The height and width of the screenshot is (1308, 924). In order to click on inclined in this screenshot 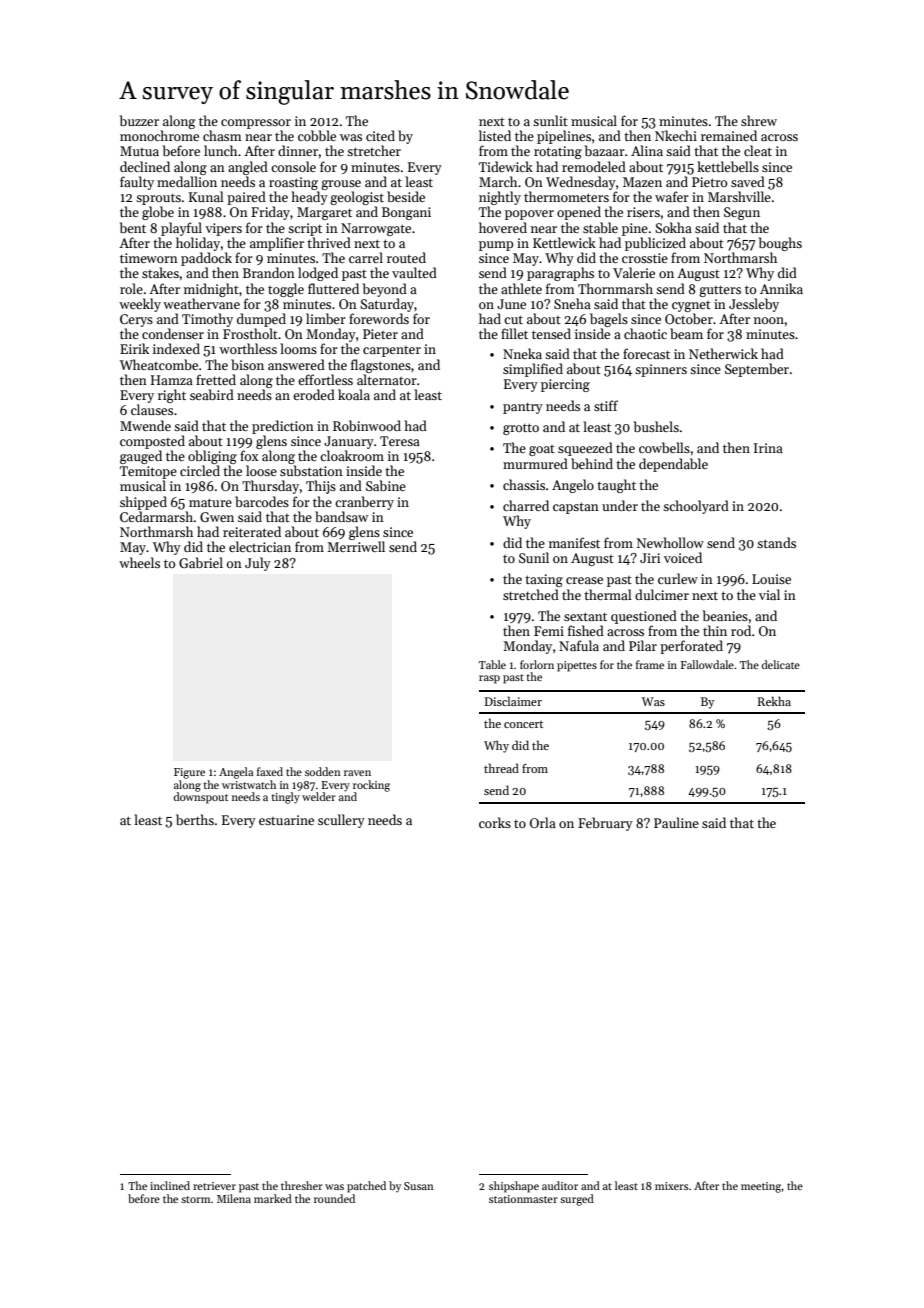, I will do `click(170, 1185)`.
